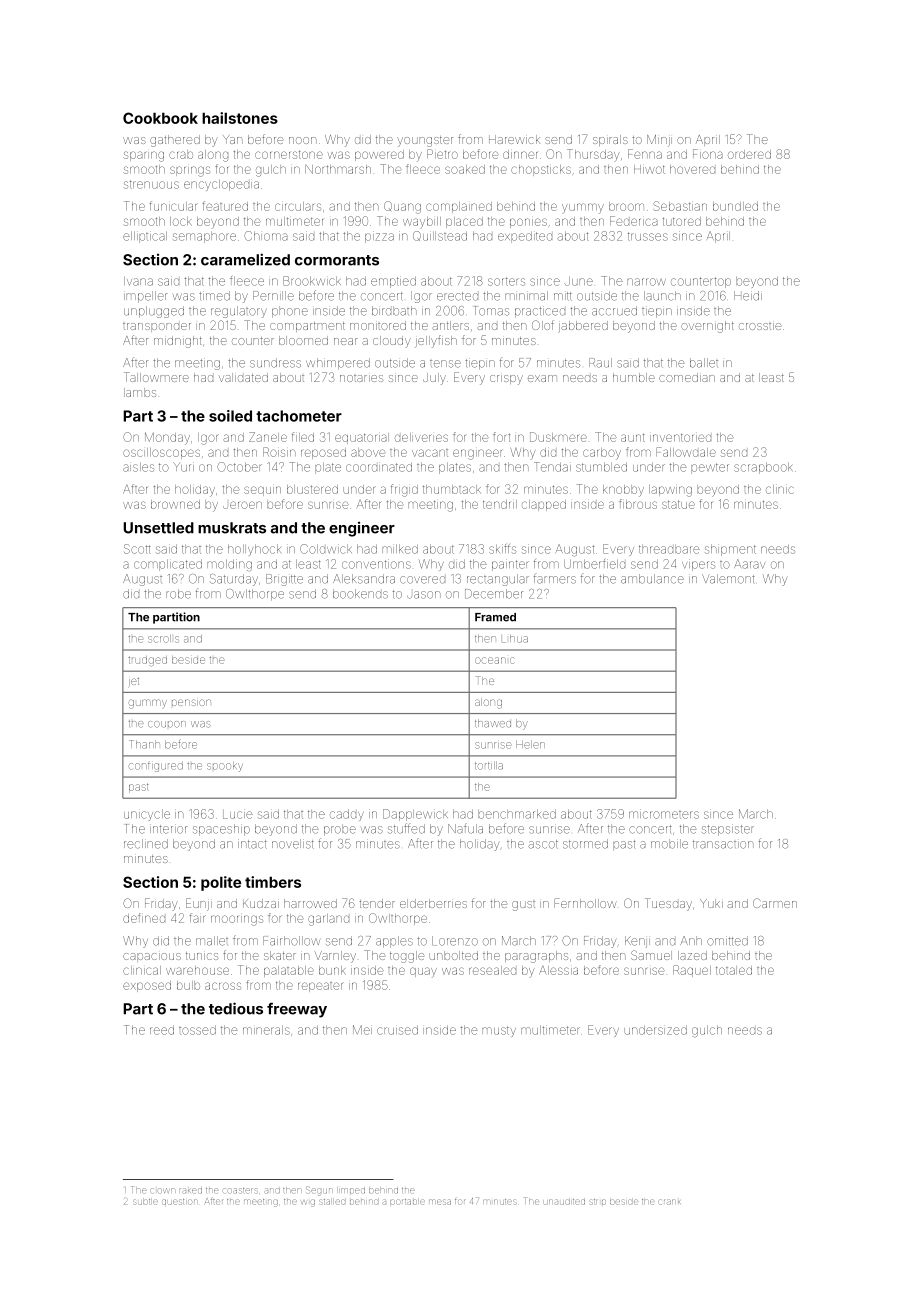 The image size is (924, 1308). I want to click on tortilla, so click(489, 766).
